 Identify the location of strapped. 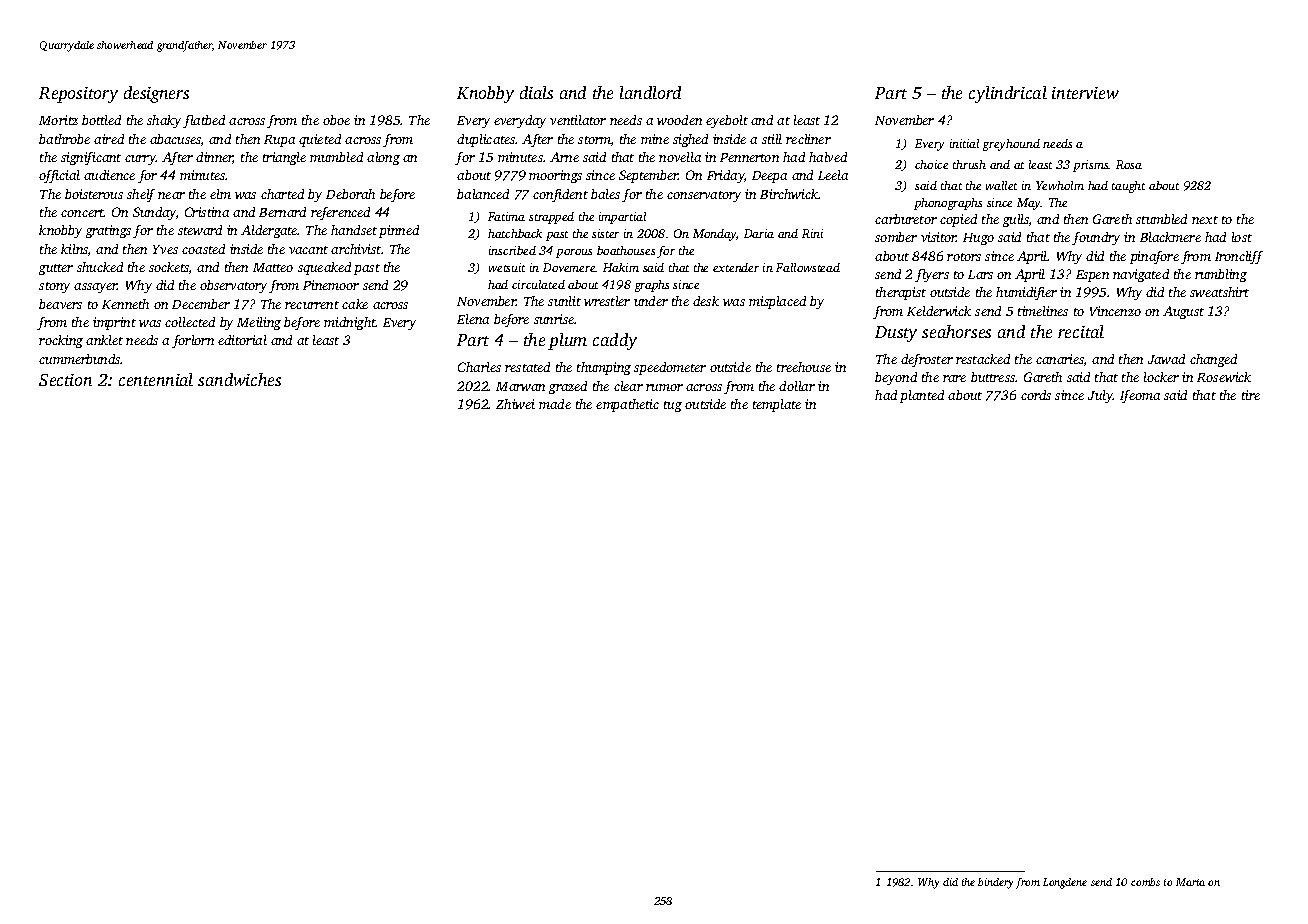
(551, 218).
